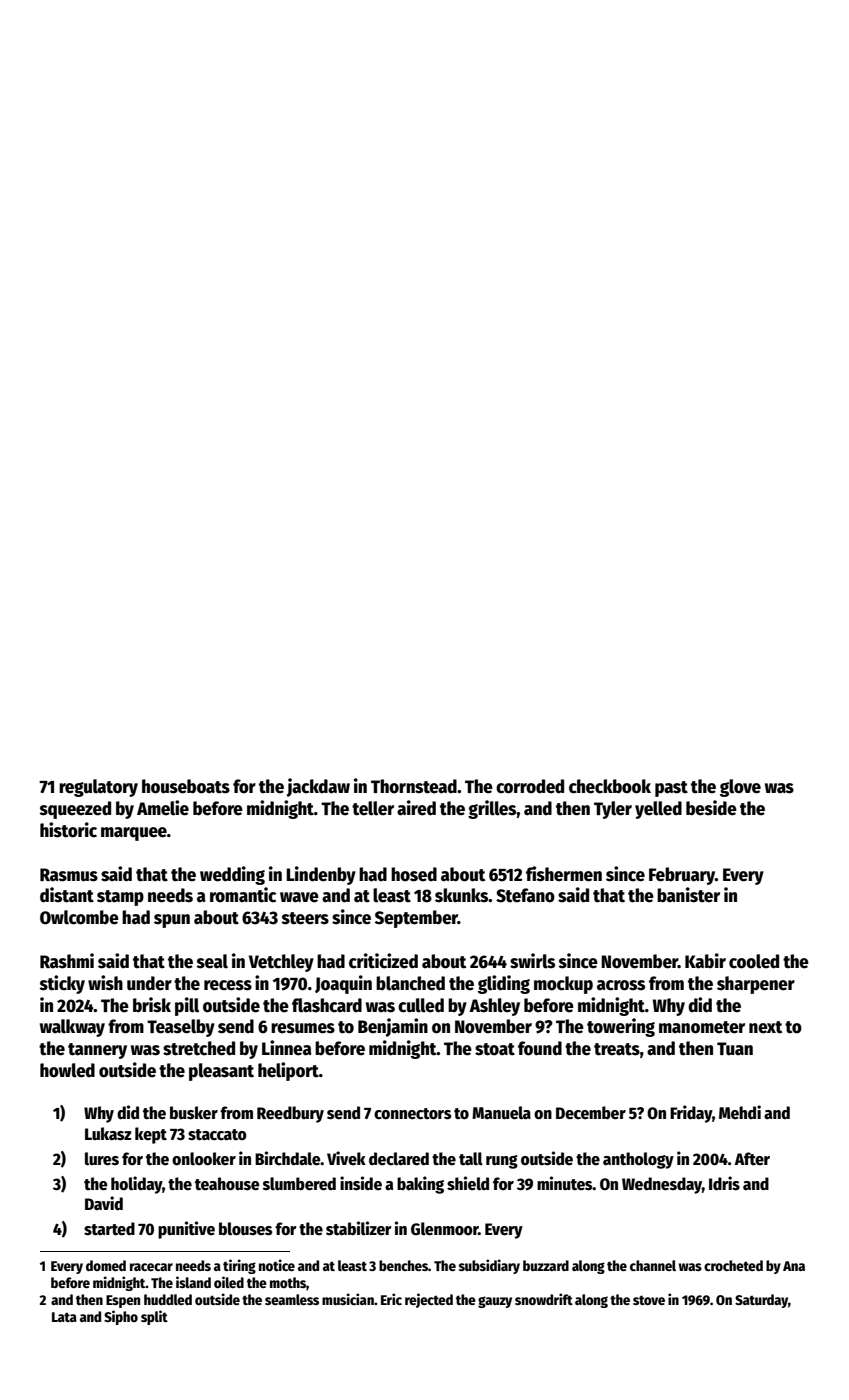  What do you see at coordinates (525, 895) in the page?
I see `Stefano` at bounding box center [525, 895].
